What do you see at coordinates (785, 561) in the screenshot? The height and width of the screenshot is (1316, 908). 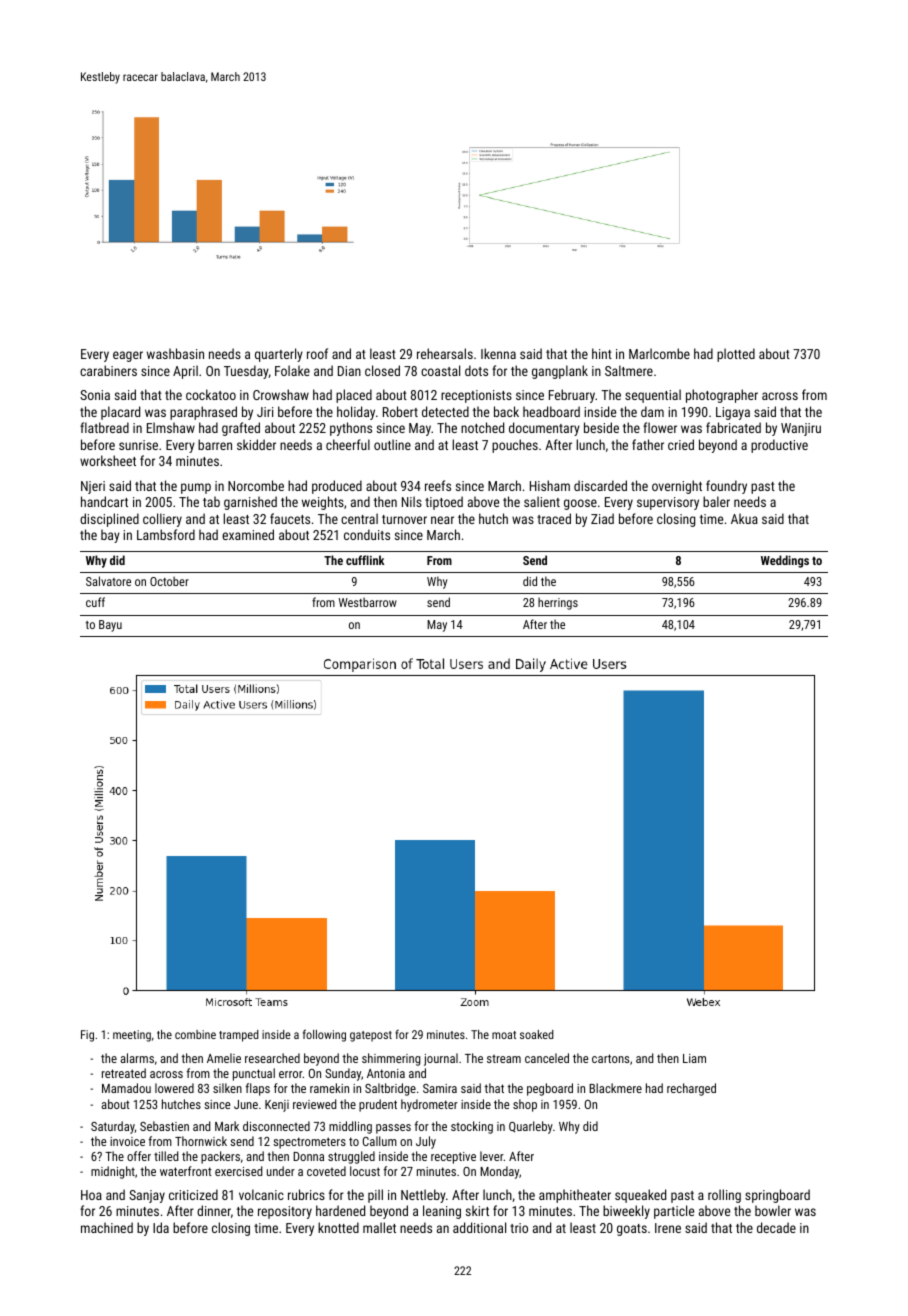 I see `Weddings` at bounding box center [785, 561].
